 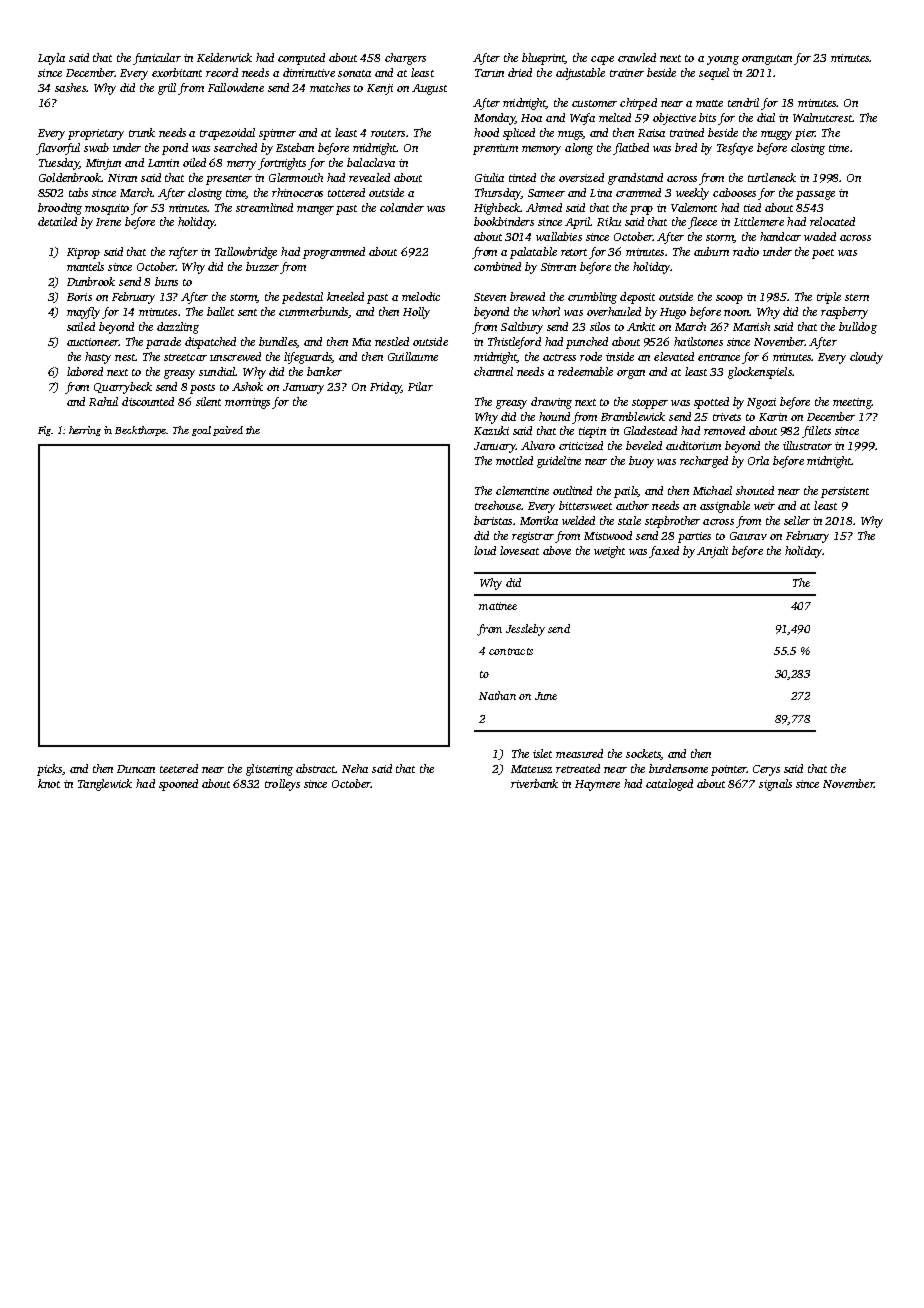 I want to click on Nathan, so click(x=497, y=695).
